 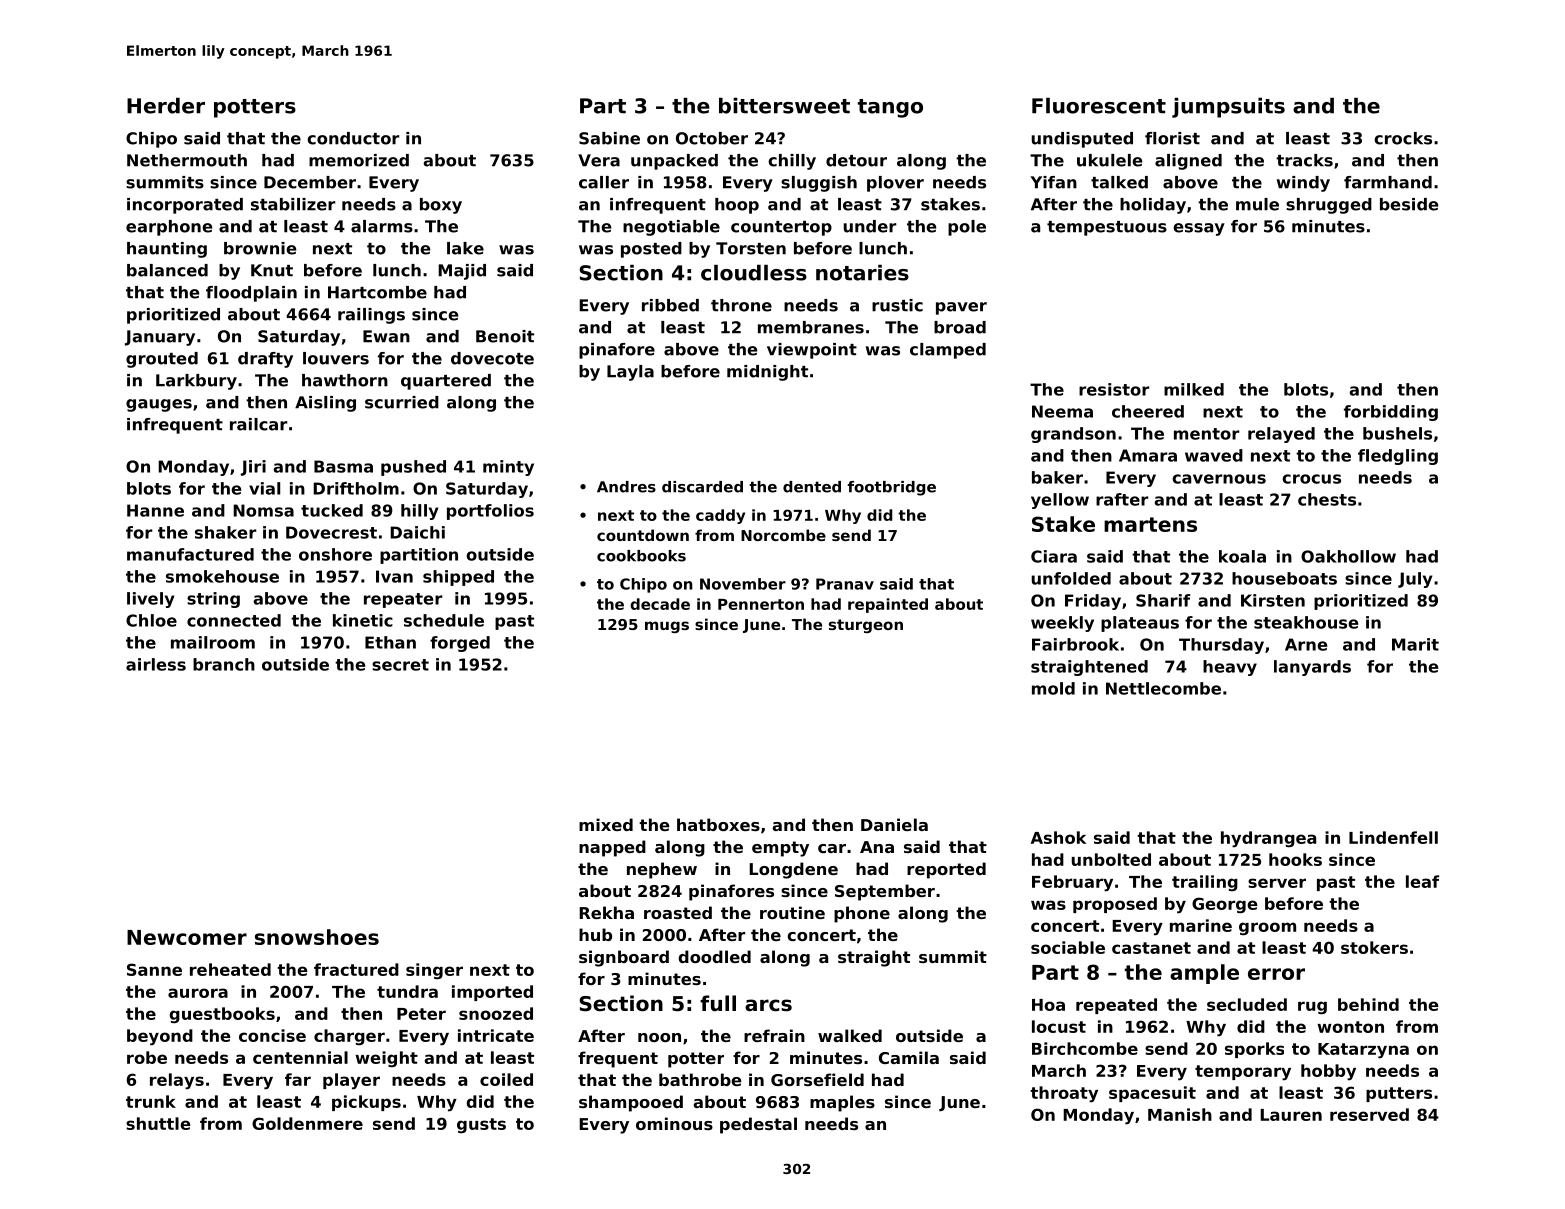 I want to click on Herder, so click(x=166, y=106).
